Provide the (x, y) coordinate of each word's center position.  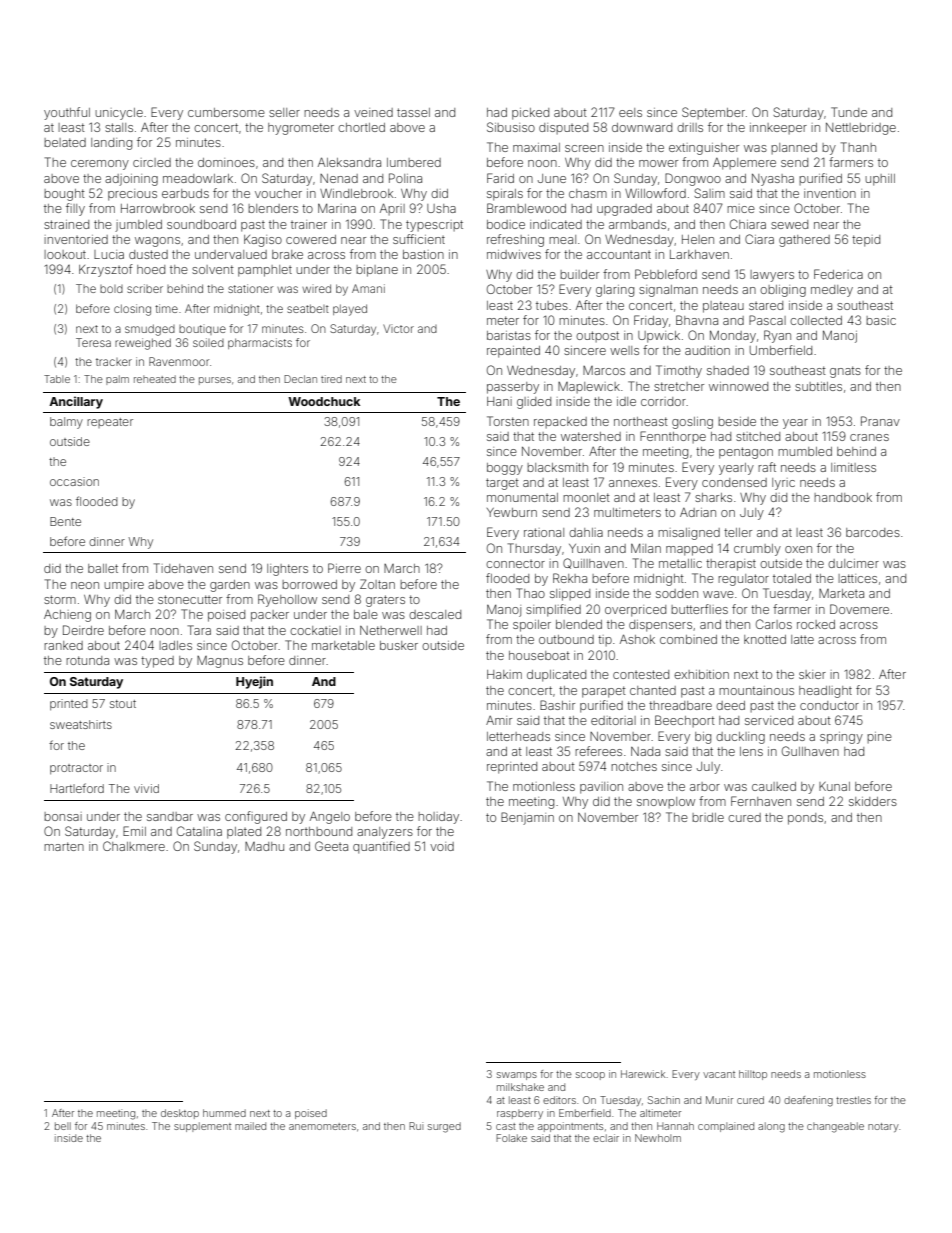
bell (63, 1126)
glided (534, 403)
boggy (505, 469)
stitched (758, 436)
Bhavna (697, 320)
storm (60, 599)
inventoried (76, 239)
